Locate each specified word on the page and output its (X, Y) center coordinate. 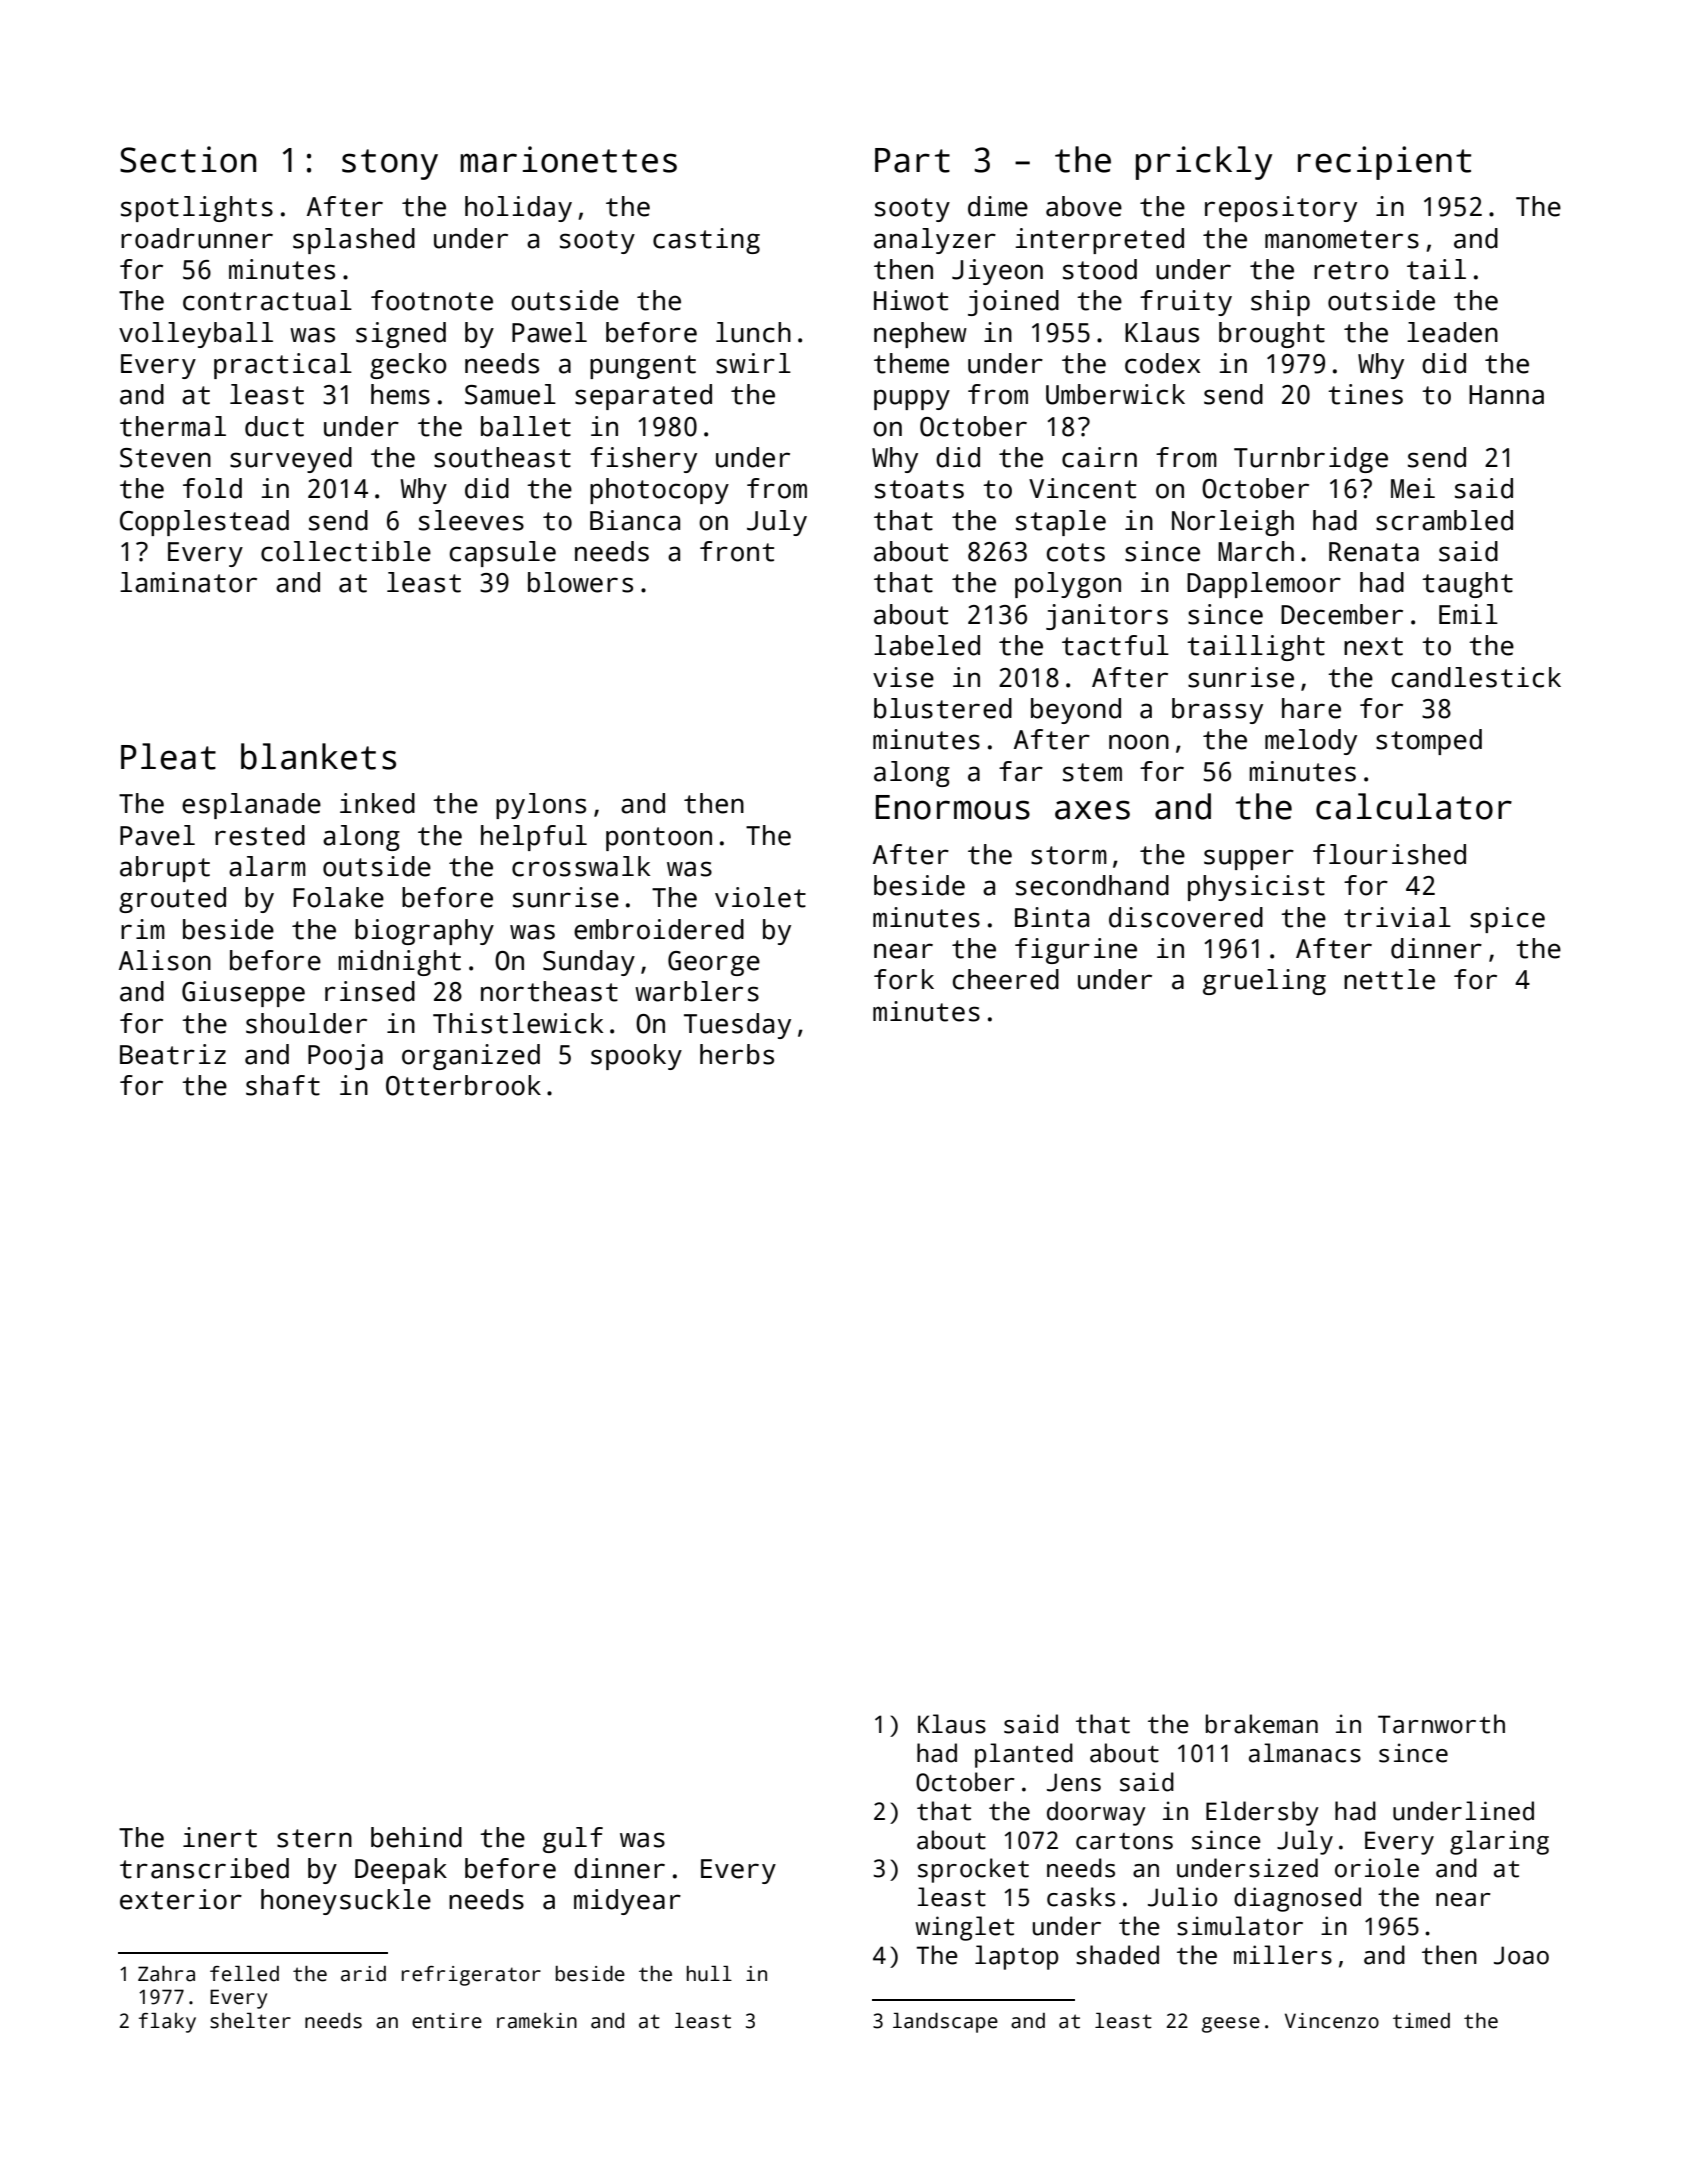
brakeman (1262, 1724)
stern (314, 1838)
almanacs (1305, 1753)
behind (416, 1837)
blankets (318, 756)
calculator (1414, 806)
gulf (573, 1840)
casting (706, 241)
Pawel (549, 332)
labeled (927, 645)
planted (1024, 1755)
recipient (1384, 163)
